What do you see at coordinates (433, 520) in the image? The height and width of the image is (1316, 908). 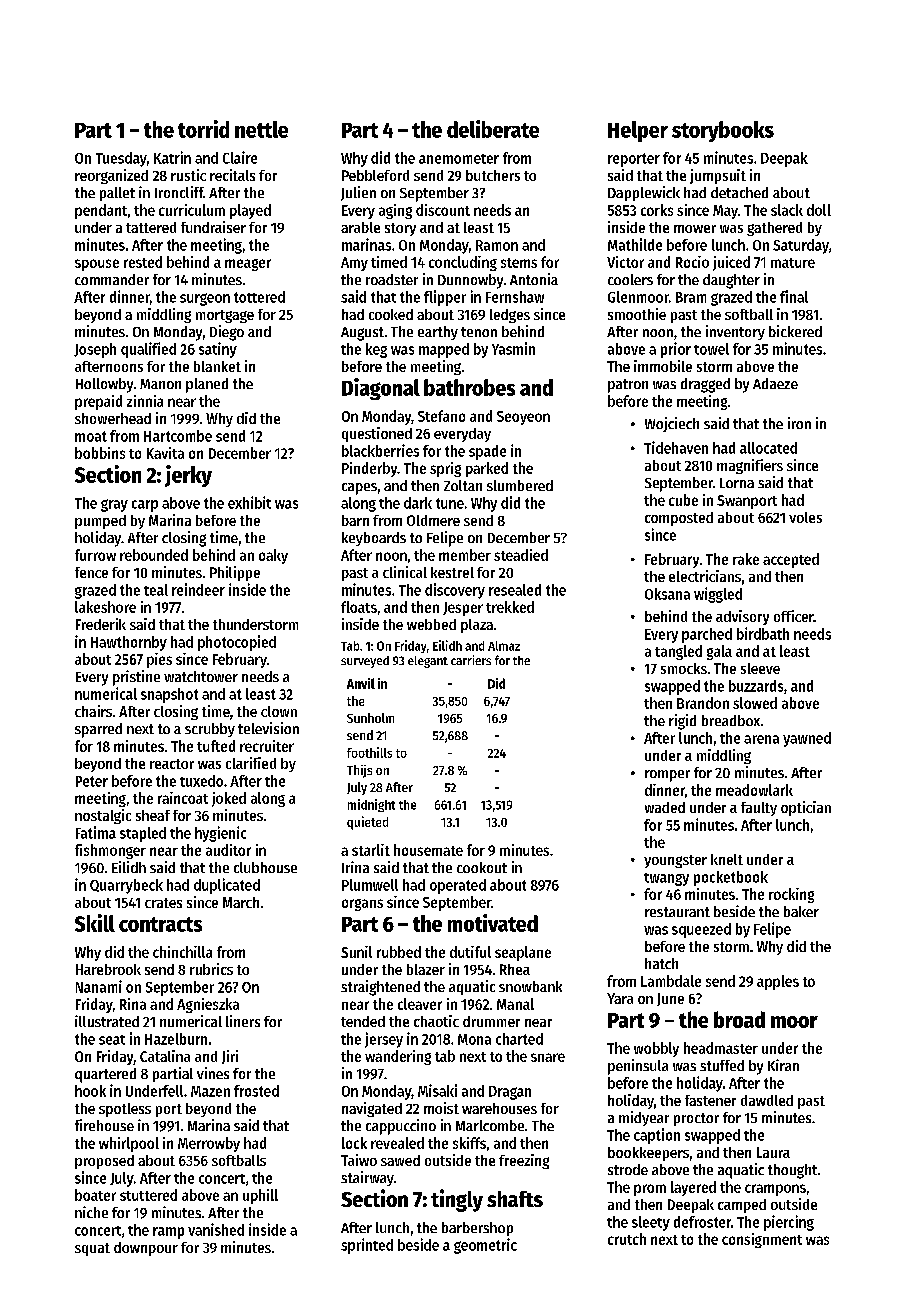 I see `Oldmere` at bounding box center [433, 520].
